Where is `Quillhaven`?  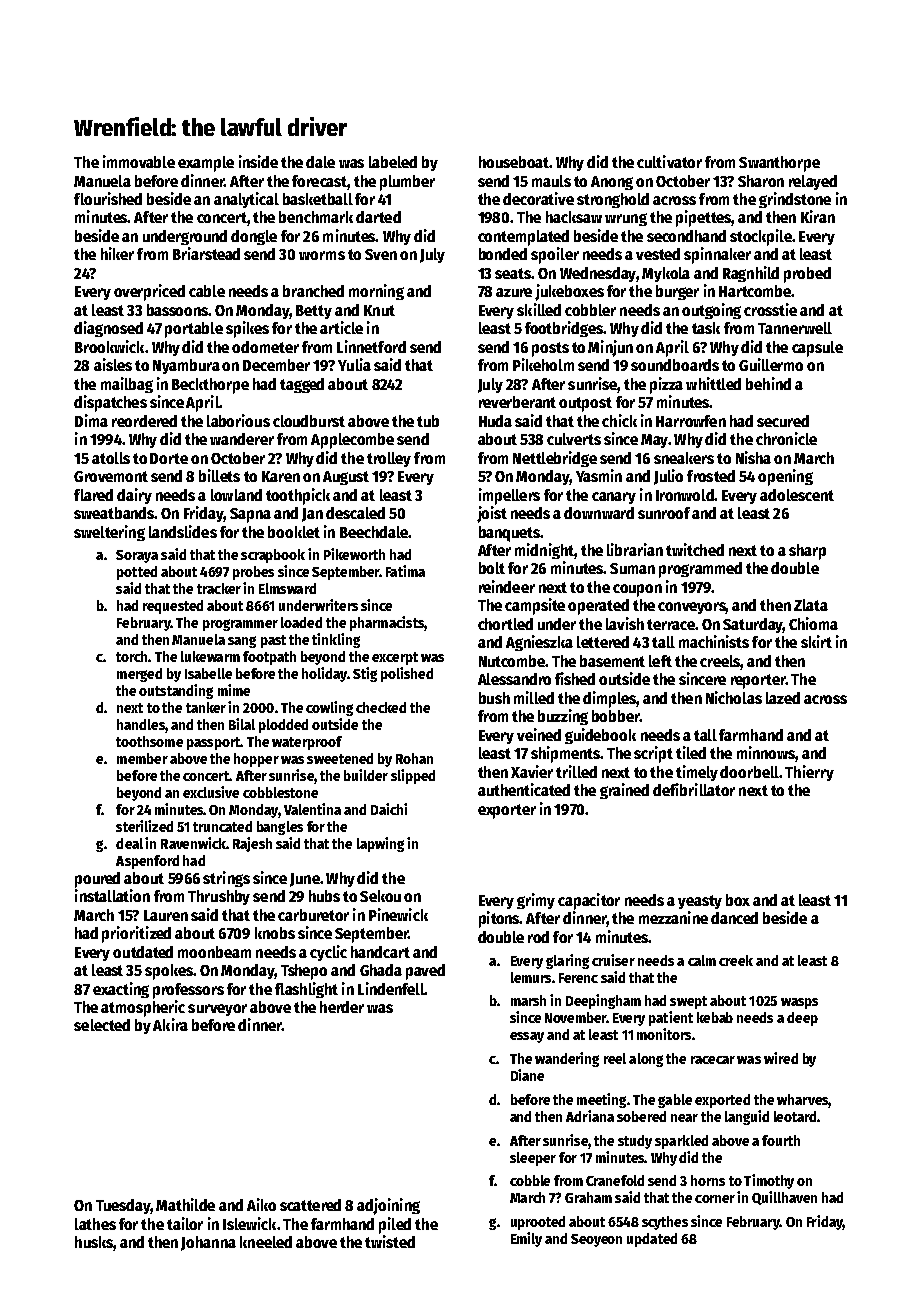
Quillhaven is located at coordinates (784, 1198).
